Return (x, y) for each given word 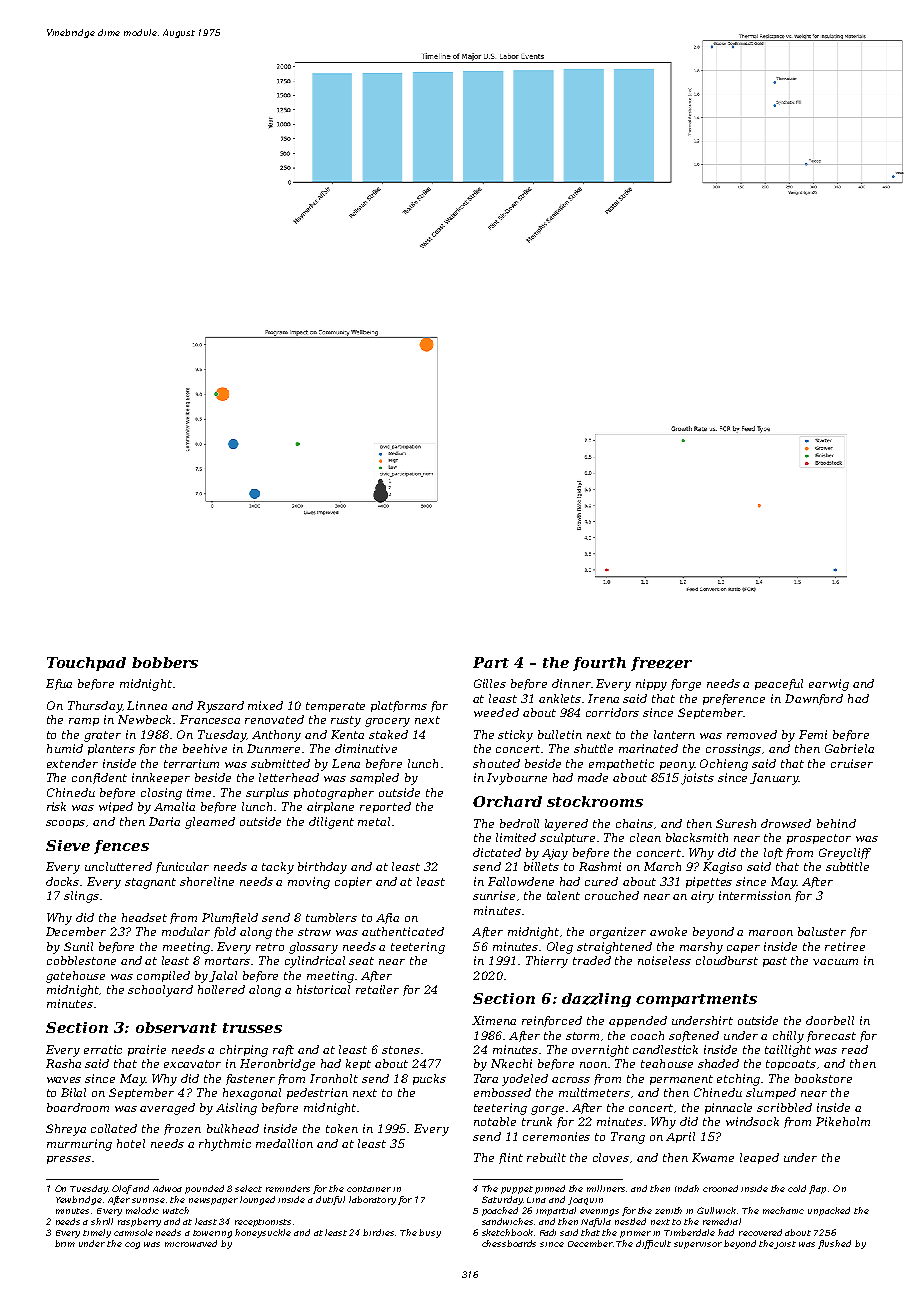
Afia (387, 918)
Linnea (147, 705)
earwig (829, 685)
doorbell (830, 1020)
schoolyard (160, 991)
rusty (346, 721)
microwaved (191, 1243)
